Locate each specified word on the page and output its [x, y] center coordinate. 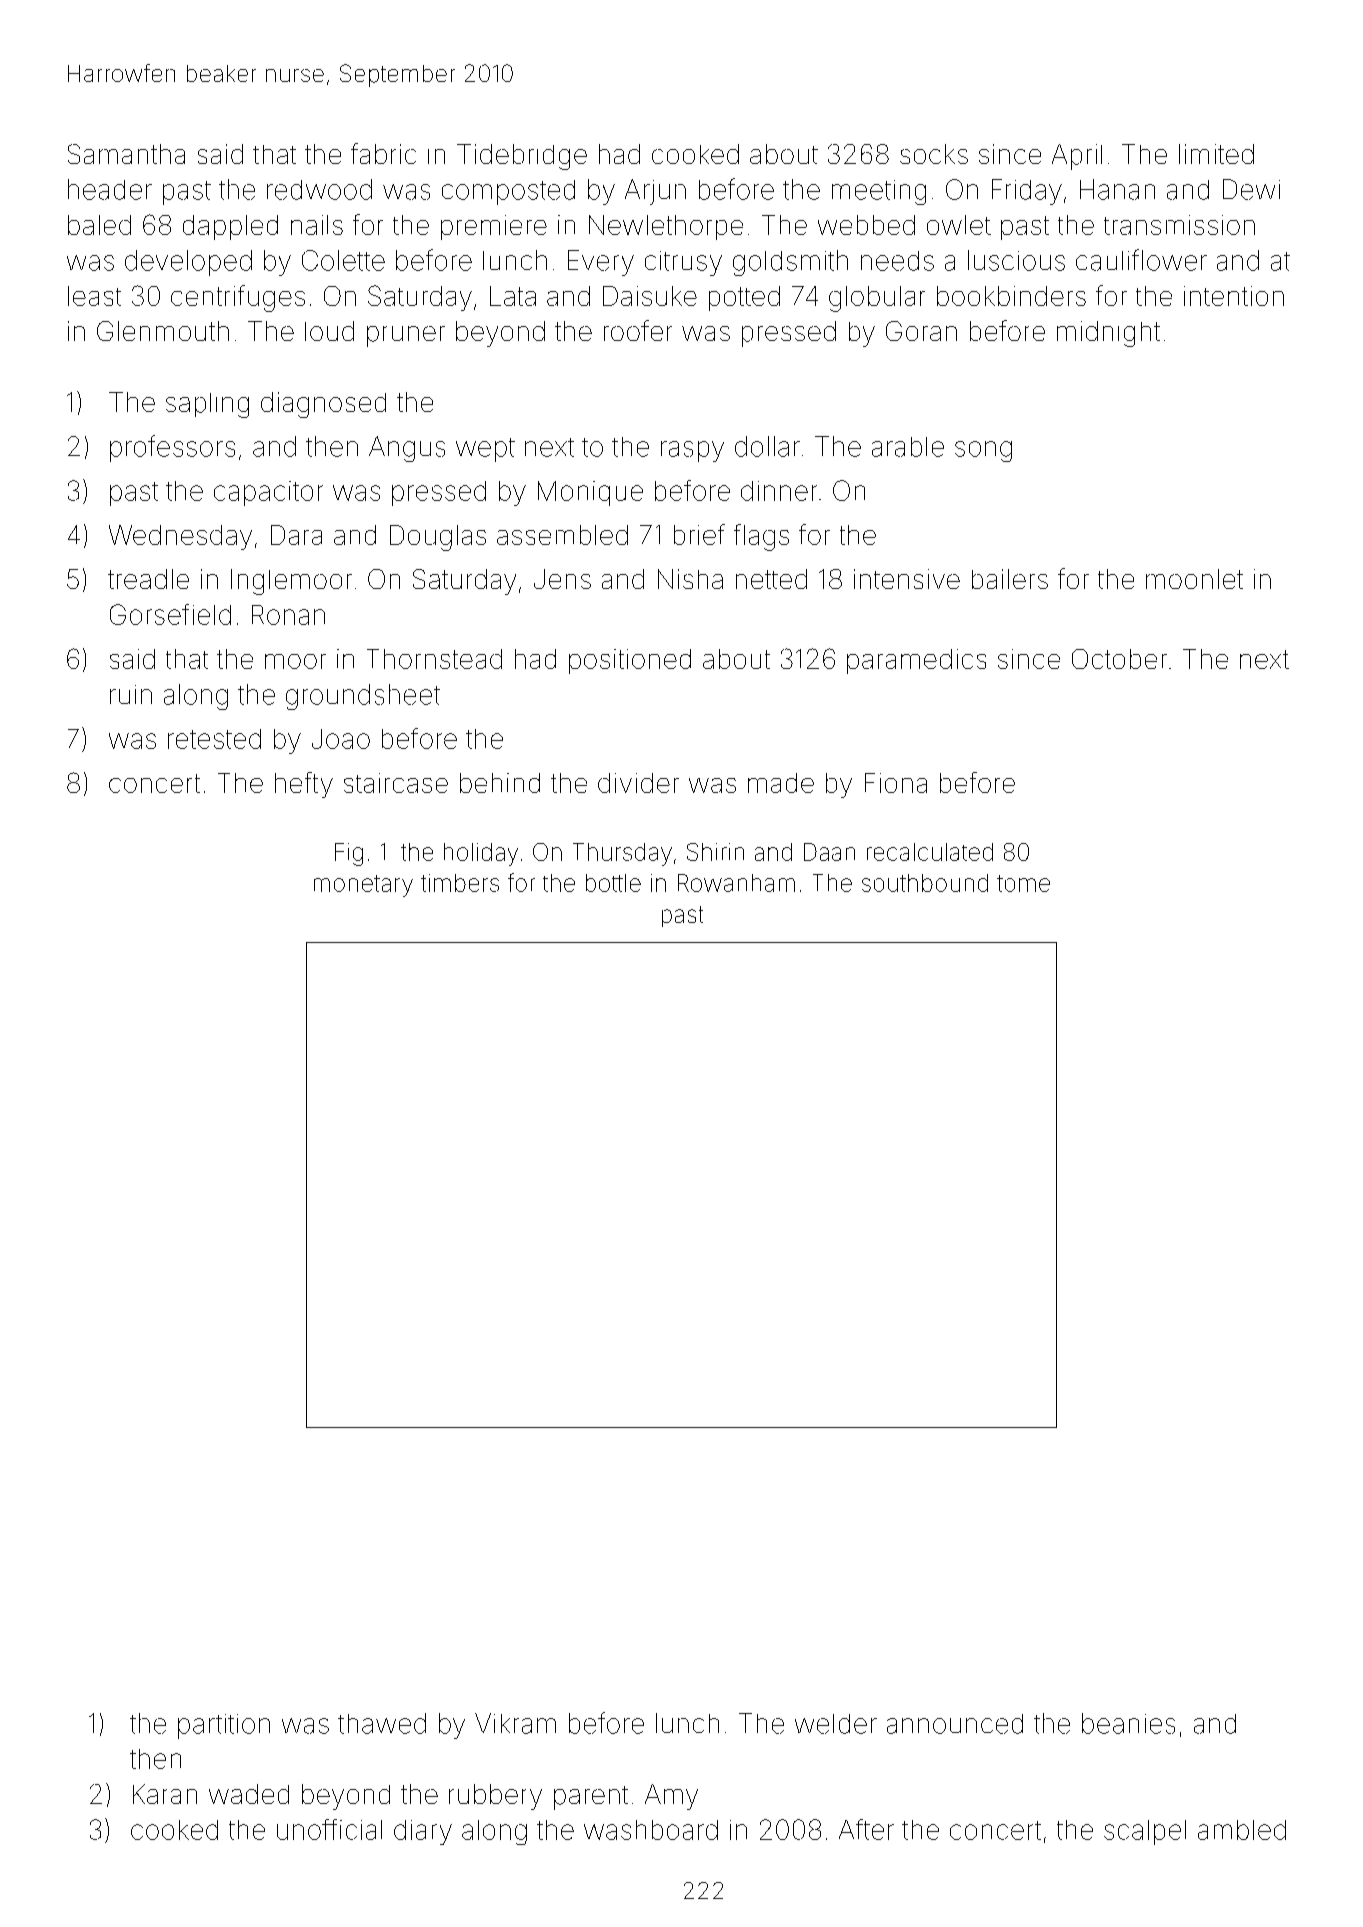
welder [836, 1724]
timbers [460, 883]
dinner [779, 491]
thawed [382, 1723]
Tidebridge [522, 157]
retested [214, 739]
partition [224, 1726]
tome [1023, 883]
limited [1216, 154]
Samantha [126, 154]
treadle [148, 579]
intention [1234, 296]
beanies [1128, 1723]
